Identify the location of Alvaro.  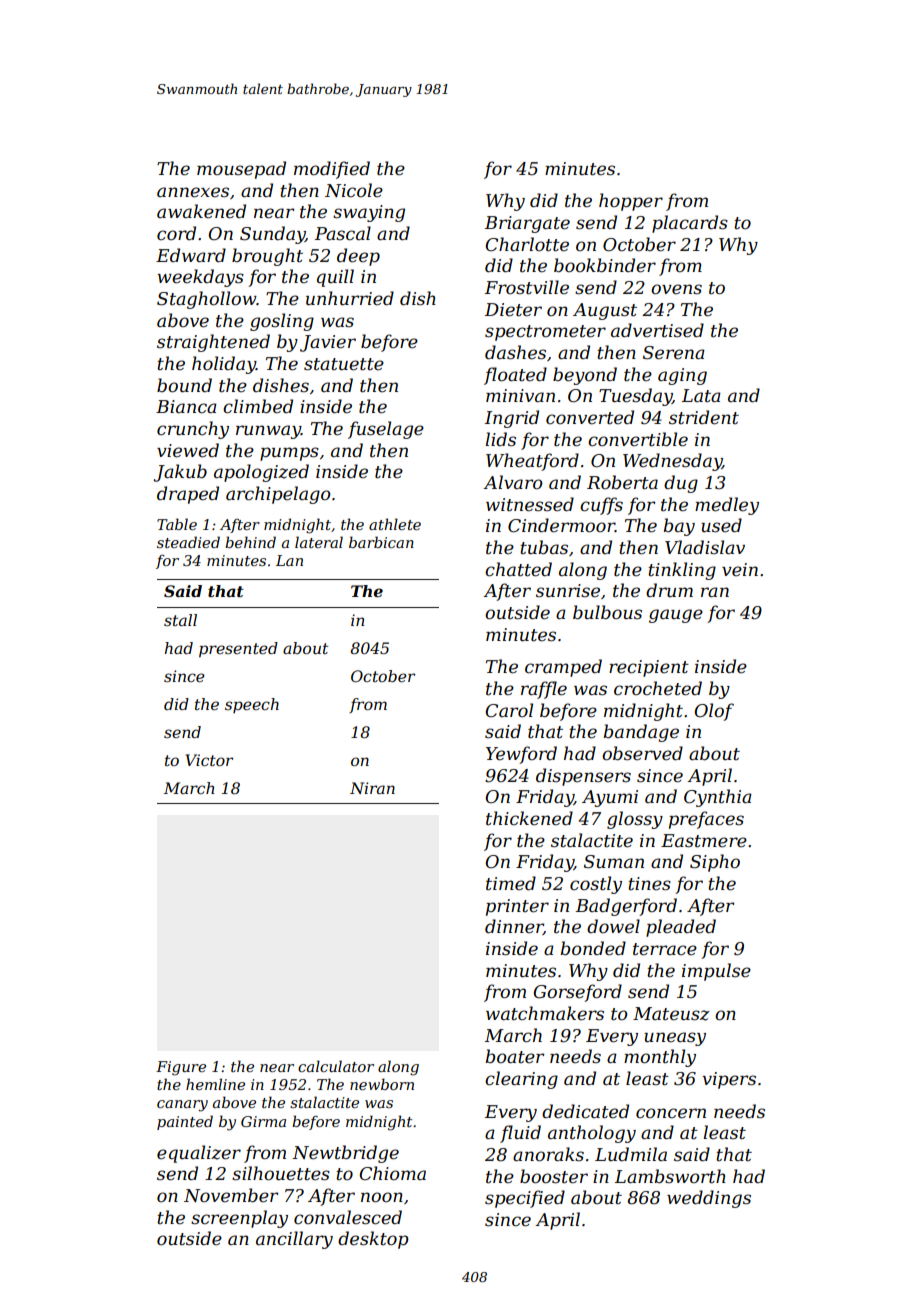
(512, 482).
